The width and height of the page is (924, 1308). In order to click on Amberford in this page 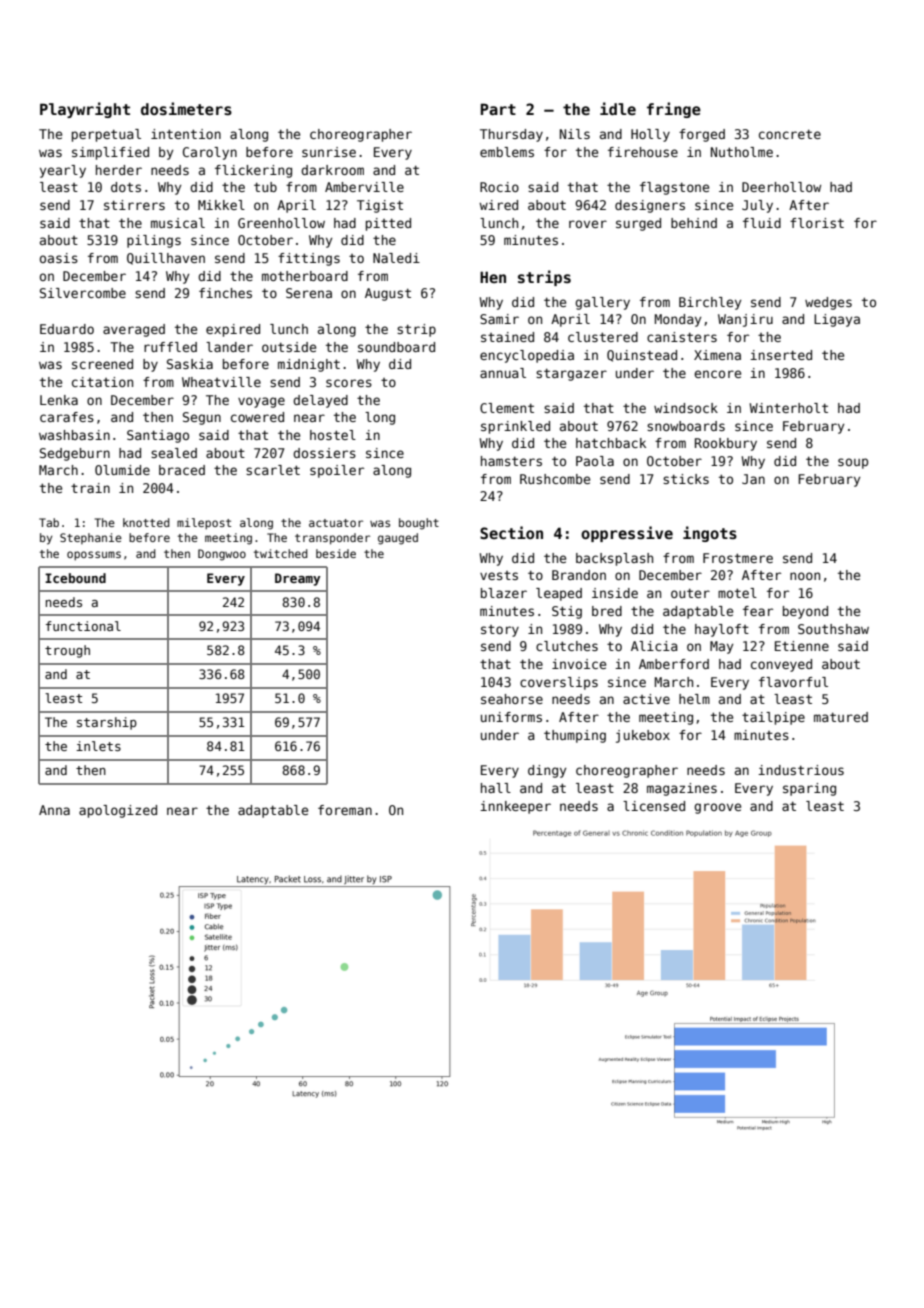, I will do `click(674, 664)`.
